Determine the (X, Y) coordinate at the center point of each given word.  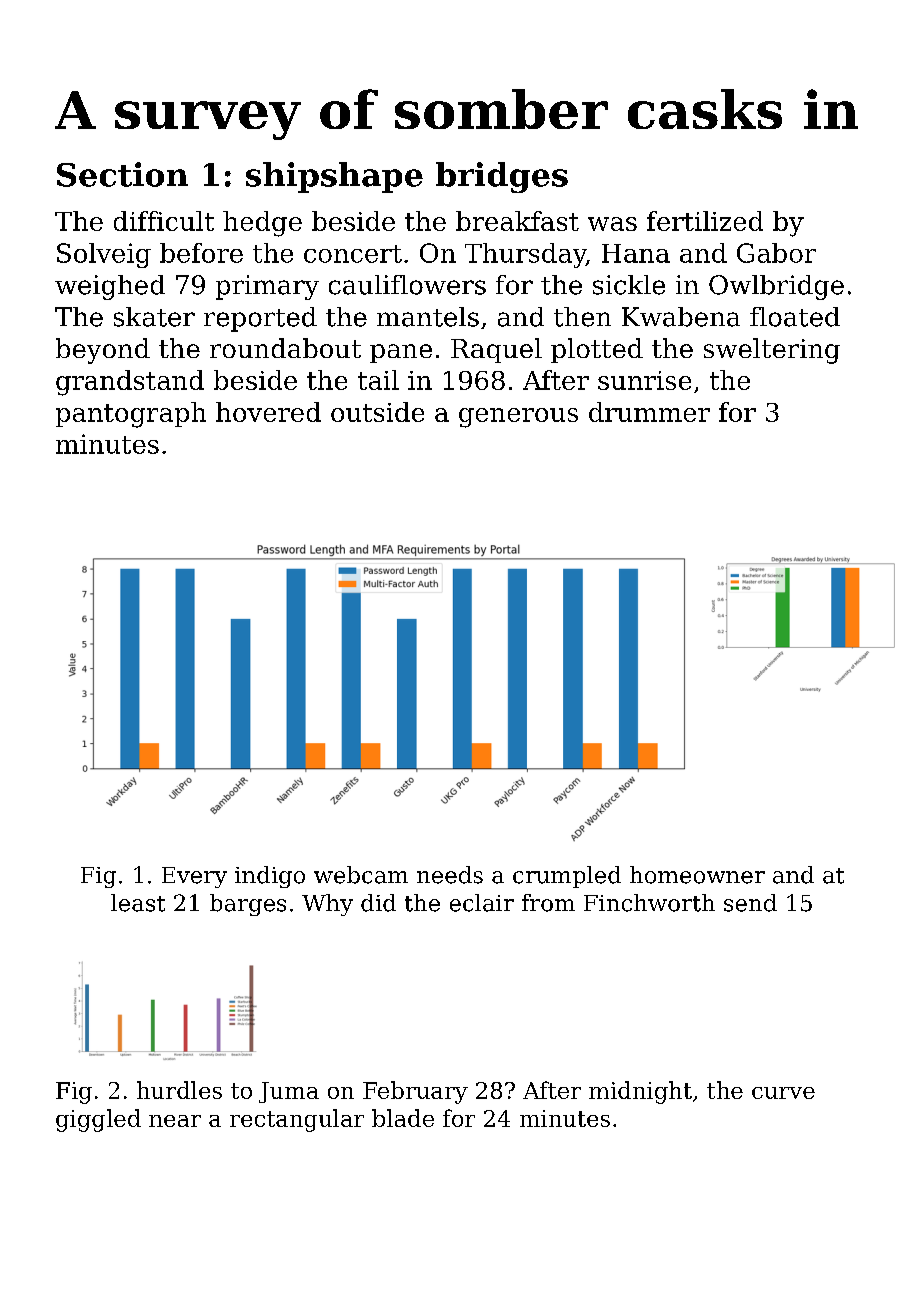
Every (194, 877)
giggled (98, 1120)
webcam (361, 875)
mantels (428, 317)
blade (403, 1118)
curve (783, 1093)
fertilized (705, 221)
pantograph (131, 415)
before (201, 253)
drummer (649, 412)
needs (450, 875)
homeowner (697, 875)
